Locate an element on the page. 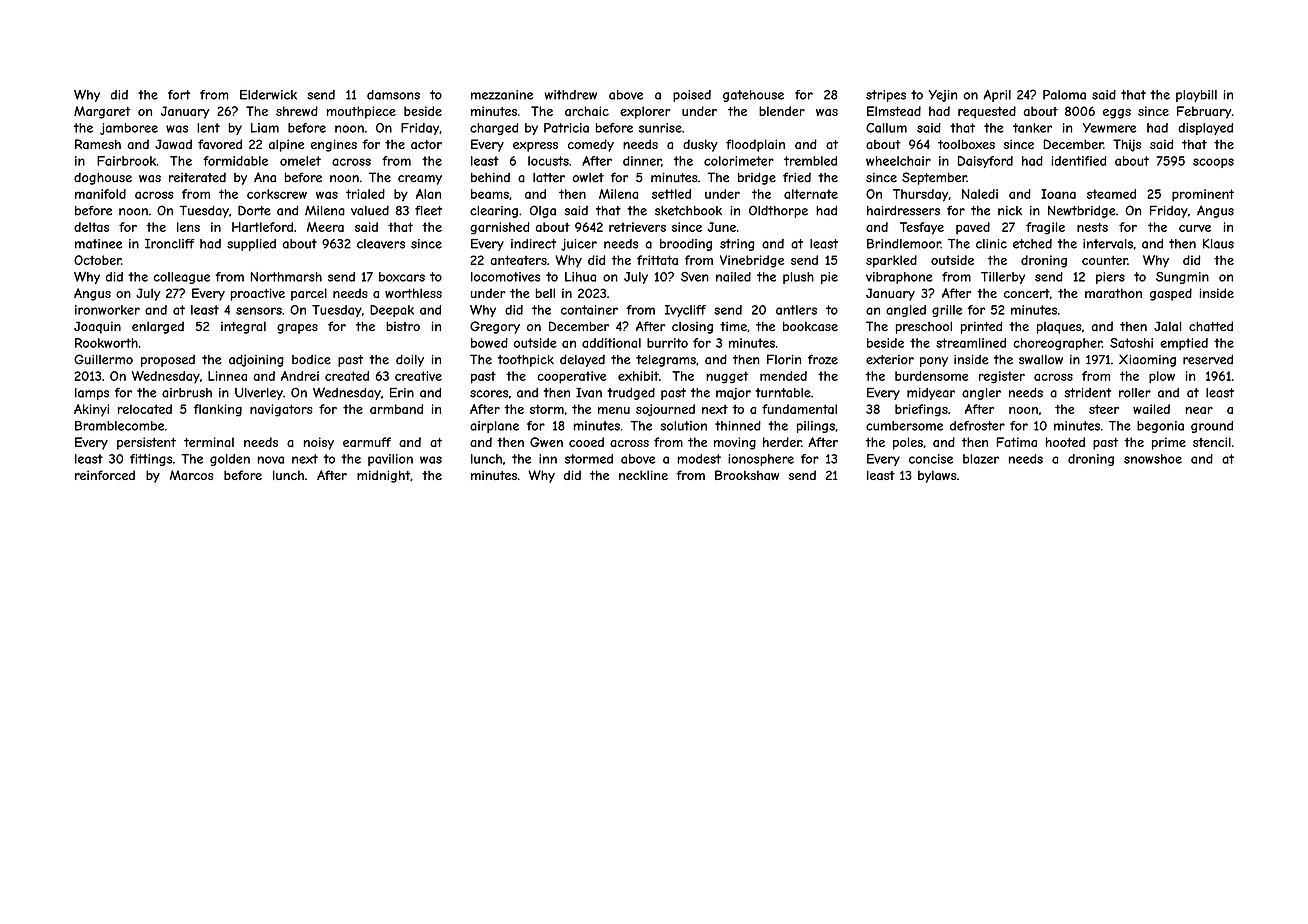 Image resolution: width=1308 pixels, height=924 pixels. supplied is located at coordinates (251, 245).
